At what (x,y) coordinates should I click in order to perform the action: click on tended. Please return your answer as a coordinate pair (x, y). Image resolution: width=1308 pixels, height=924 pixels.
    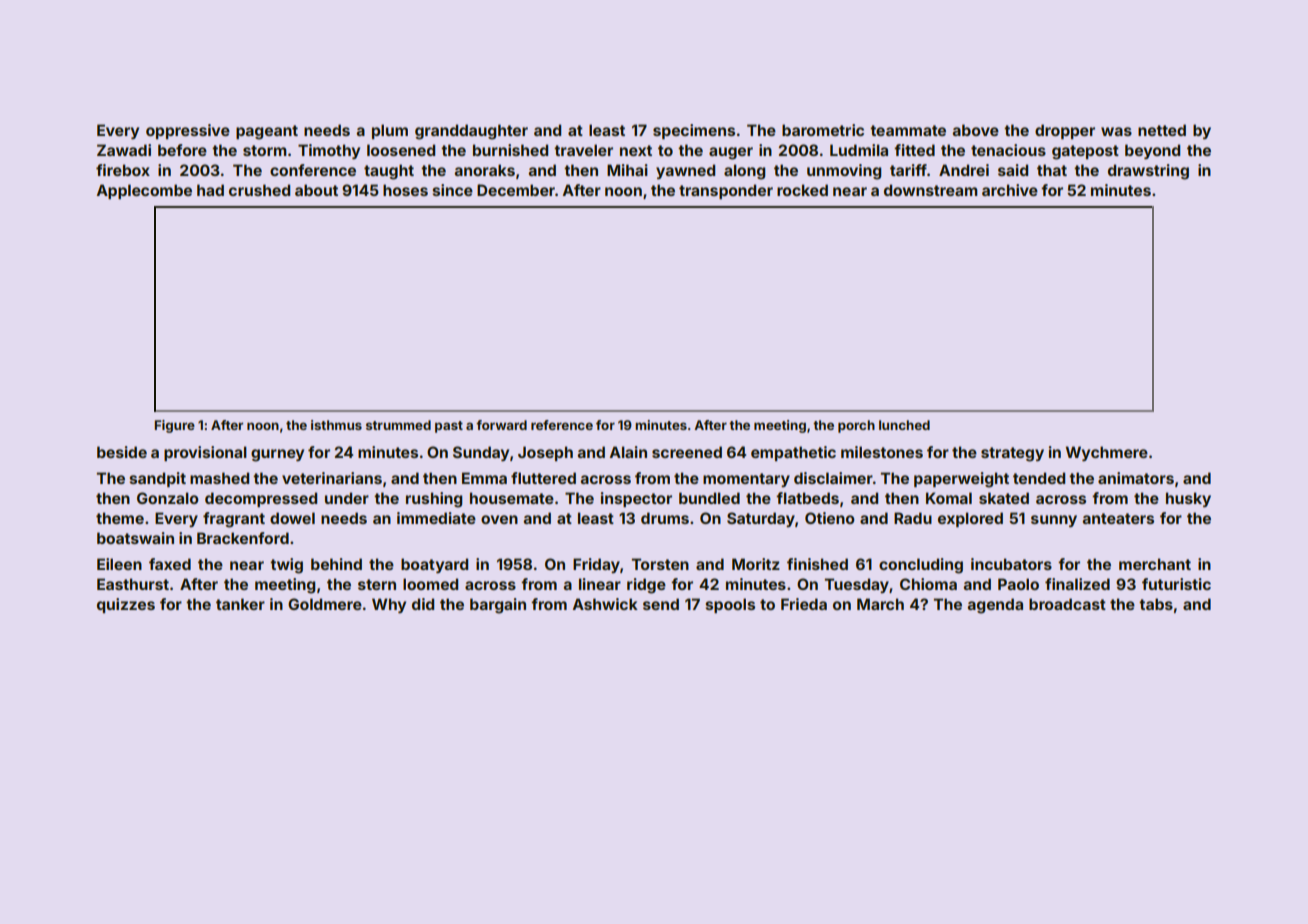
    Looking at the image, I should click on (1039, 478).
